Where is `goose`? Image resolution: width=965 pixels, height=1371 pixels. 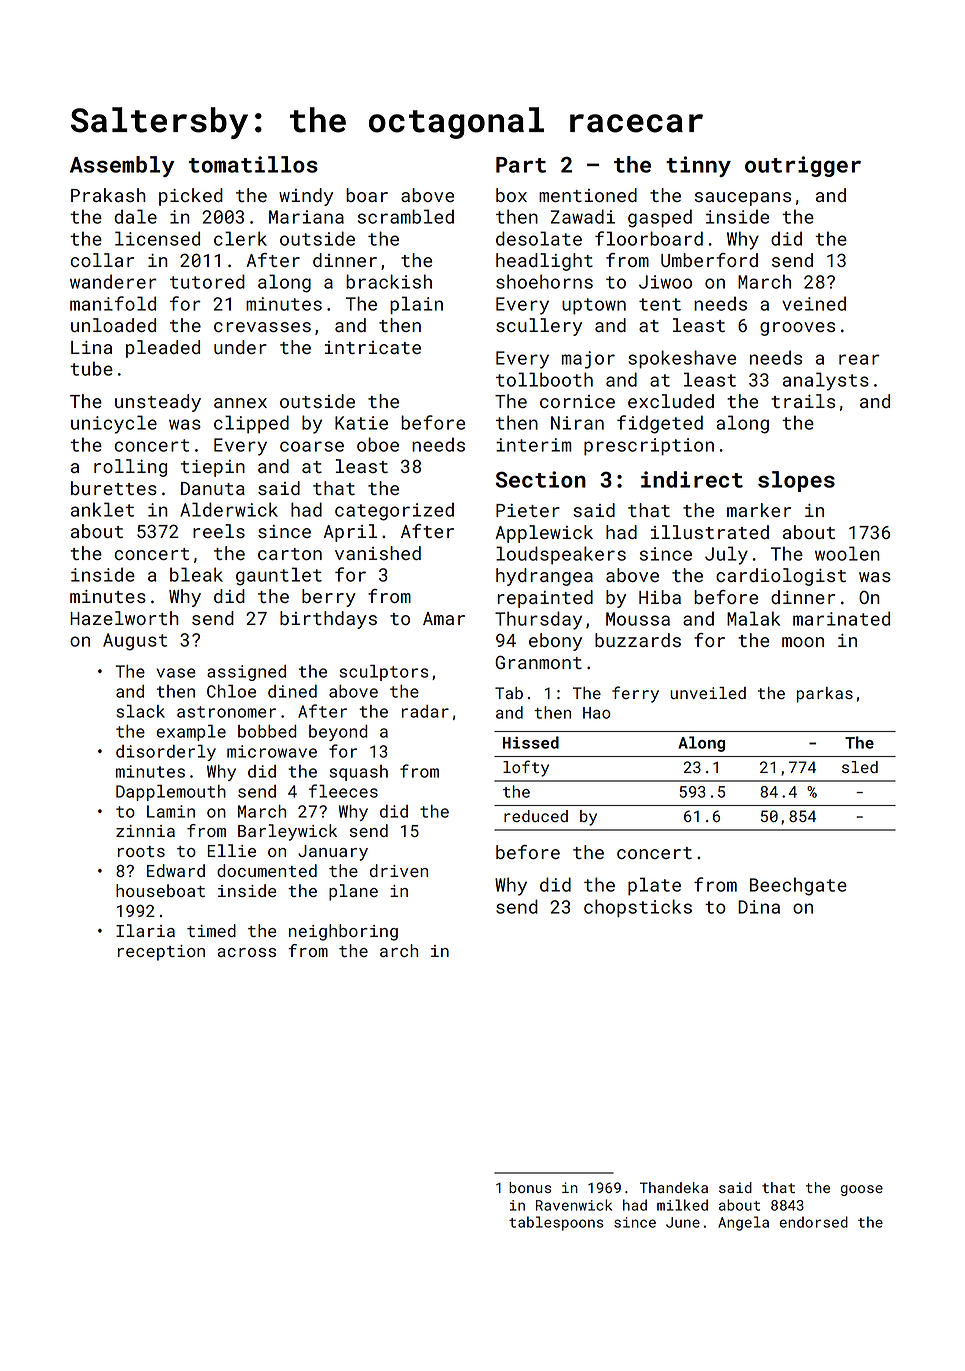
goose is located at coordinates (862, 1190).
